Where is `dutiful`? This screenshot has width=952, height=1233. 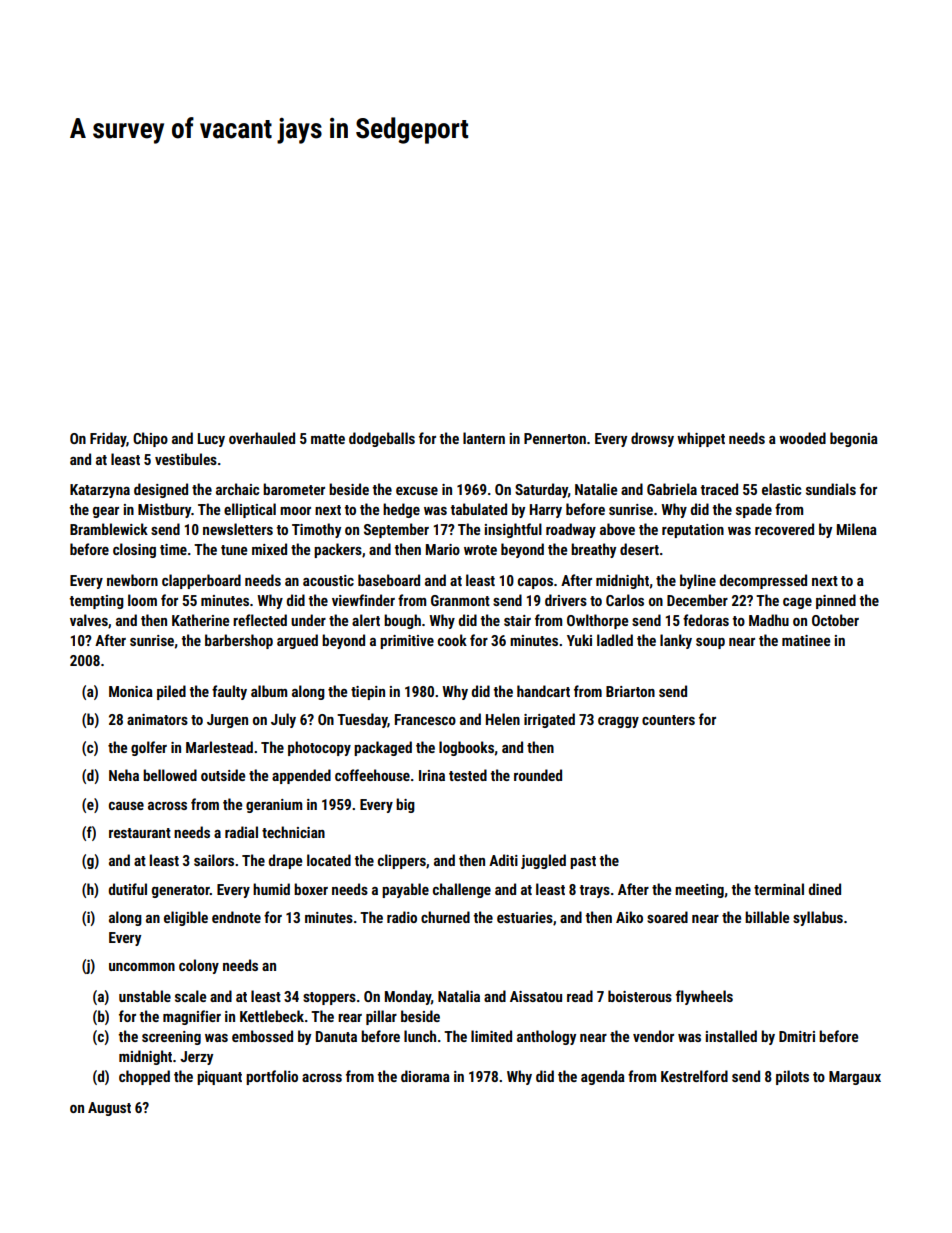
dutiful is located at coordinates (128, 889).
